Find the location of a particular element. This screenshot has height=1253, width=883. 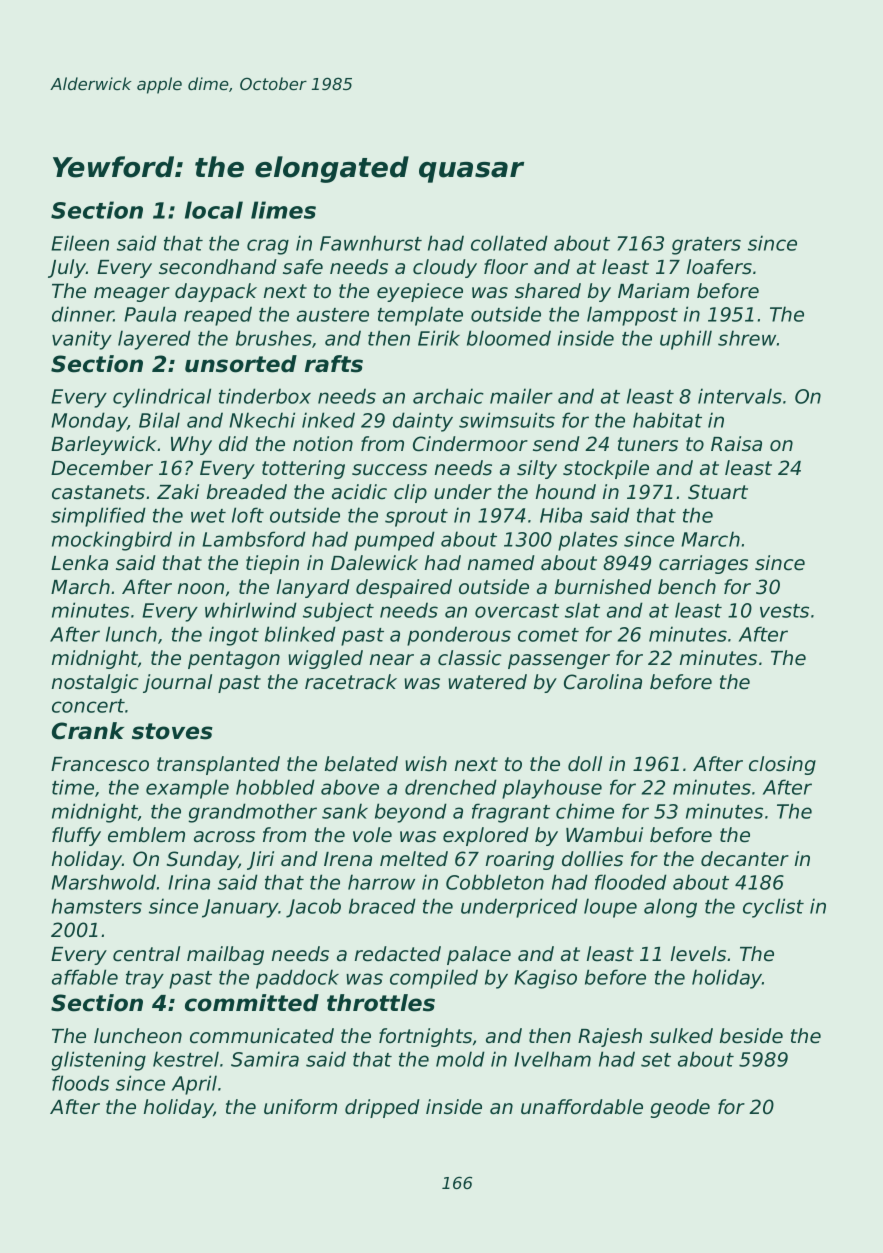

Raisa is located at coordinates (736, 444).
